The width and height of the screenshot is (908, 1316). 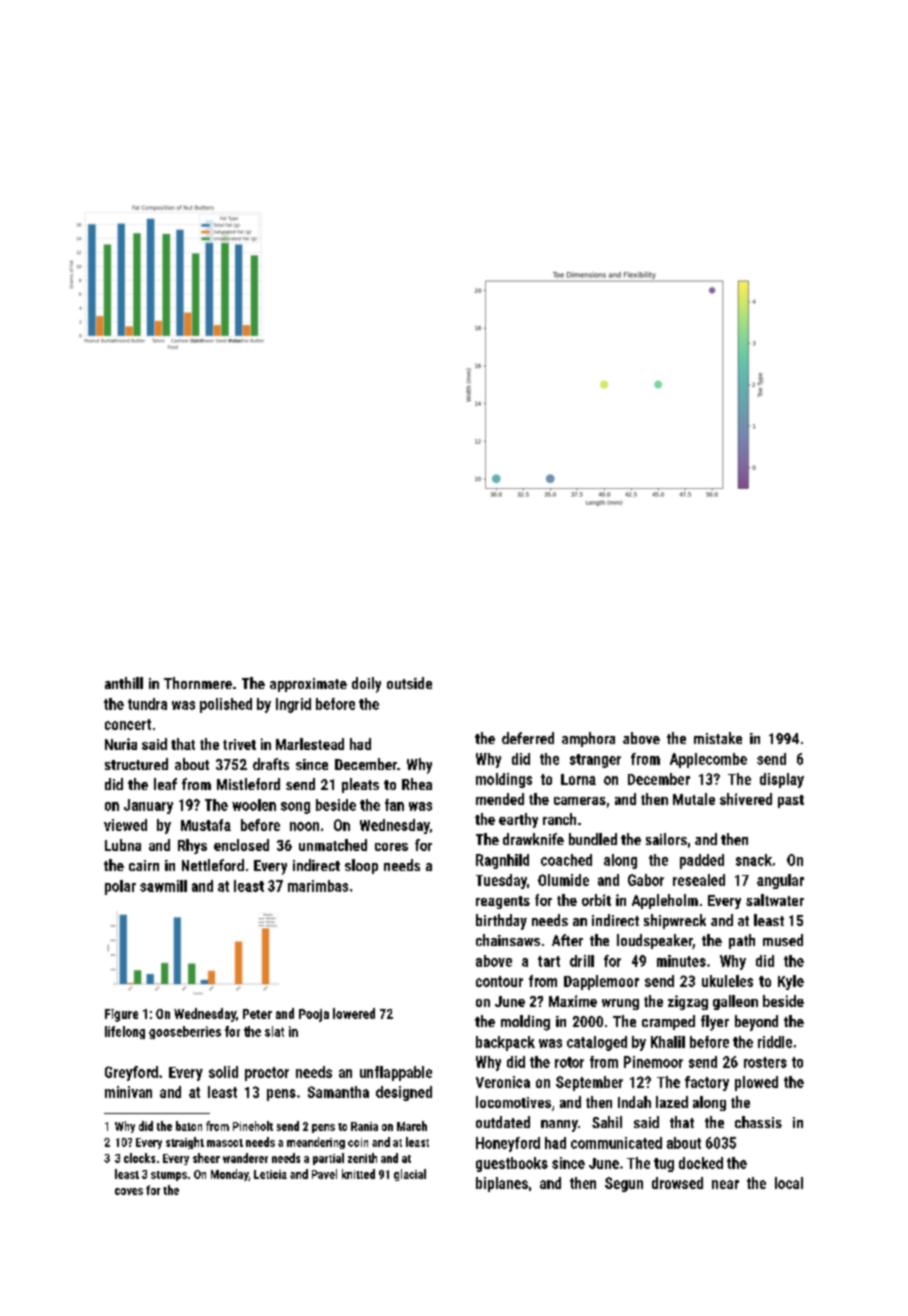 What do you see at coordinates (775, 900) in the screenshot?
I see `saltwater` at bounding box center [775, 900].
